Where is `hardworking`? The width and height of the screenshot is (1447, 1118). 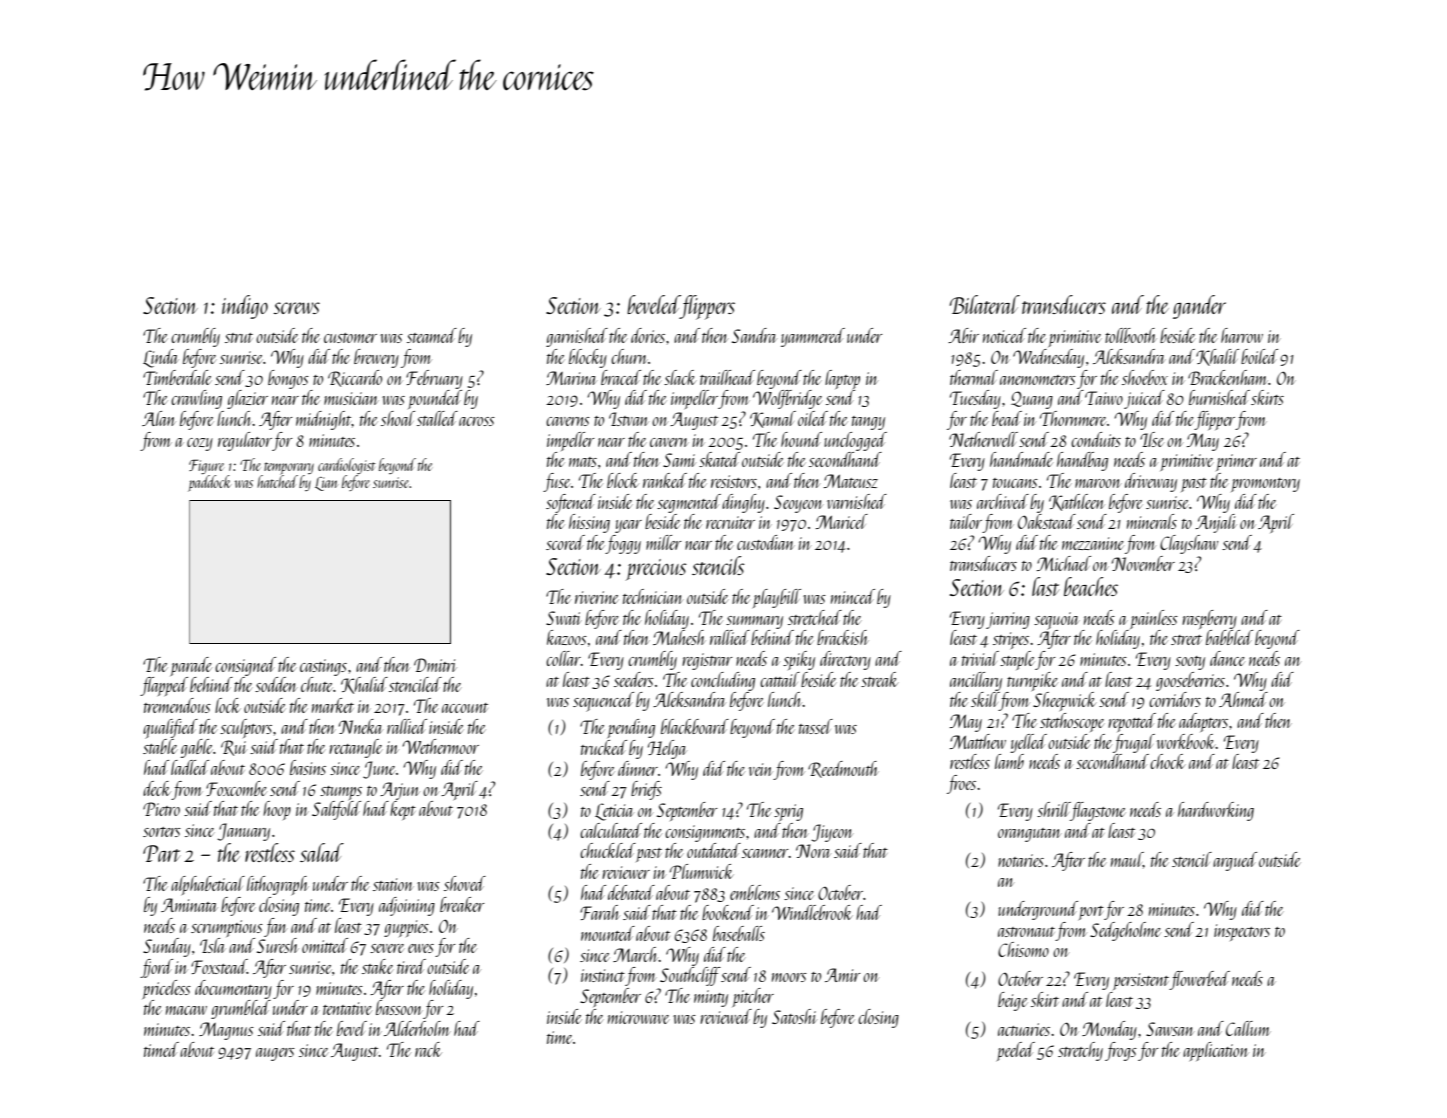
hardworking is located at coordinates (1216, 811).
